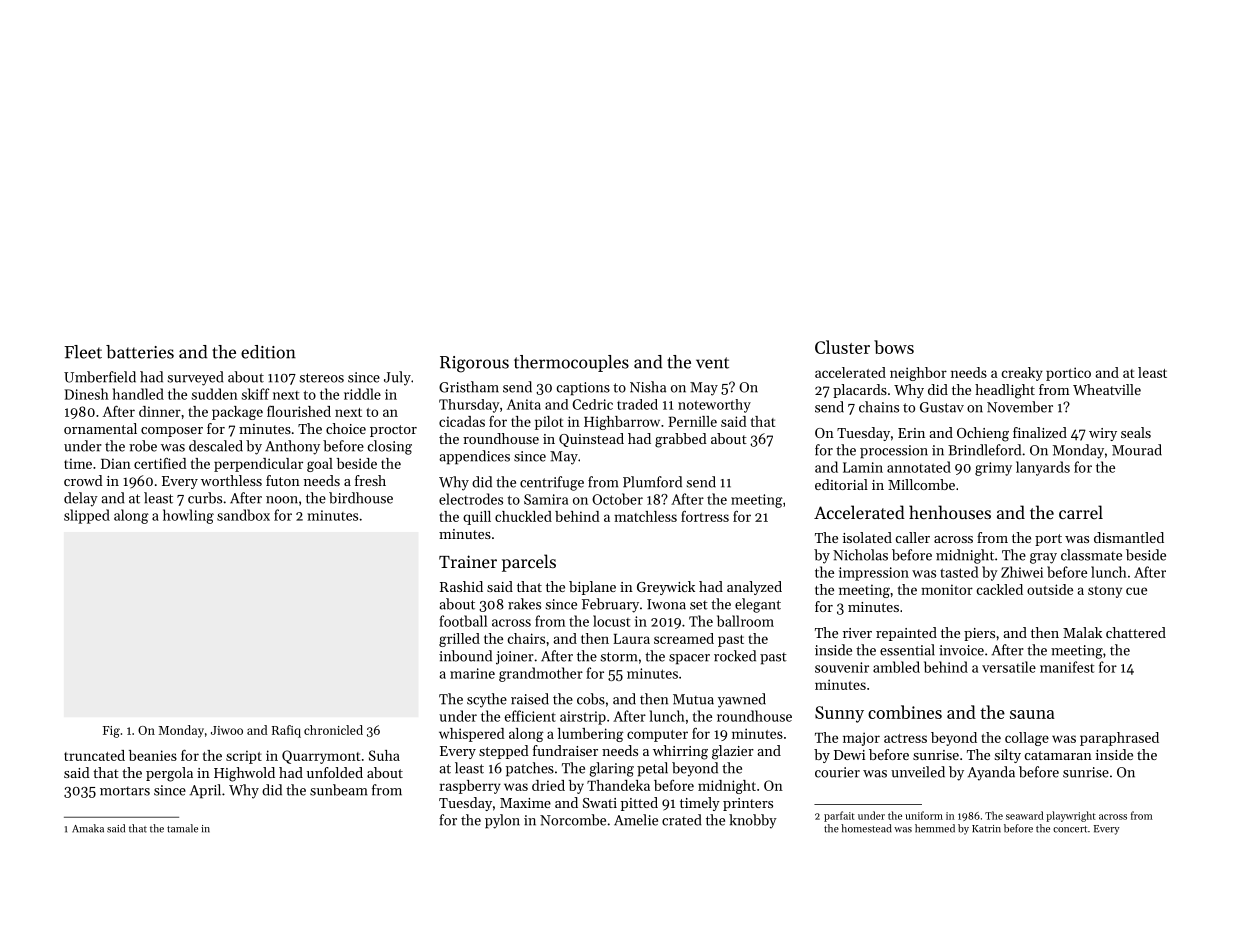 This document has height=952, width=1233. What do you see at coordinates (913, 537) in the document?
I see `caller` at bounding box center [913, 537].
